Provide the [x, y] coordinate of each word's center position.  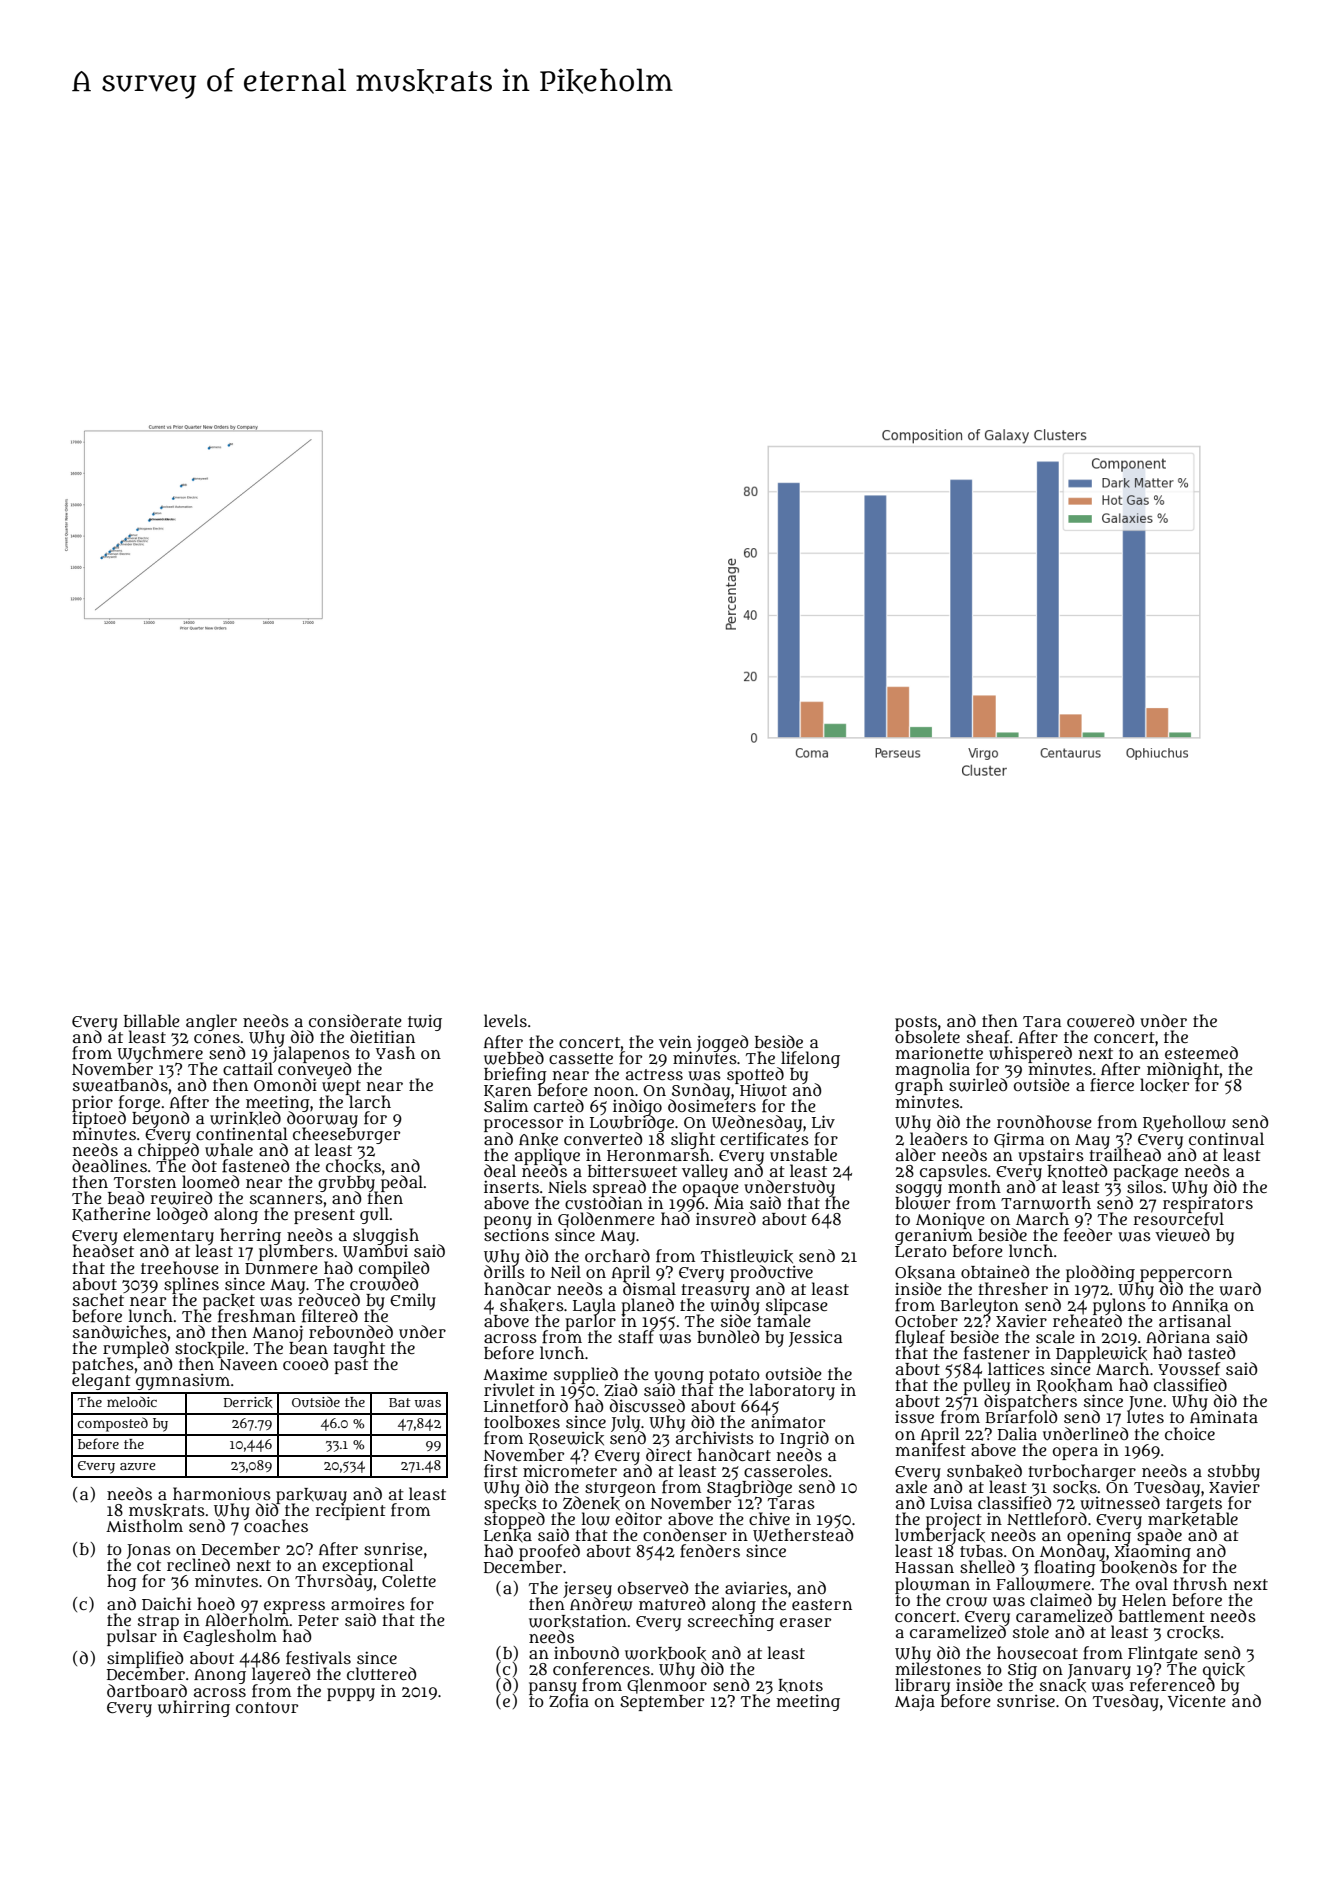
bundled [728, 1337]
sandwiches [120, 1332]
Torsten [145, 1182]
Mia [729, 1203]
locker [1164, 1085]
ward [1240, 1289]
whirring [194, 1708]
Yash [395, 1052]
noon [614, 1091]
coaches [276, 1526]
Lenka [508, 1535]
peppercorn [1186, 1275]
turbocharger [1082, 1472]
